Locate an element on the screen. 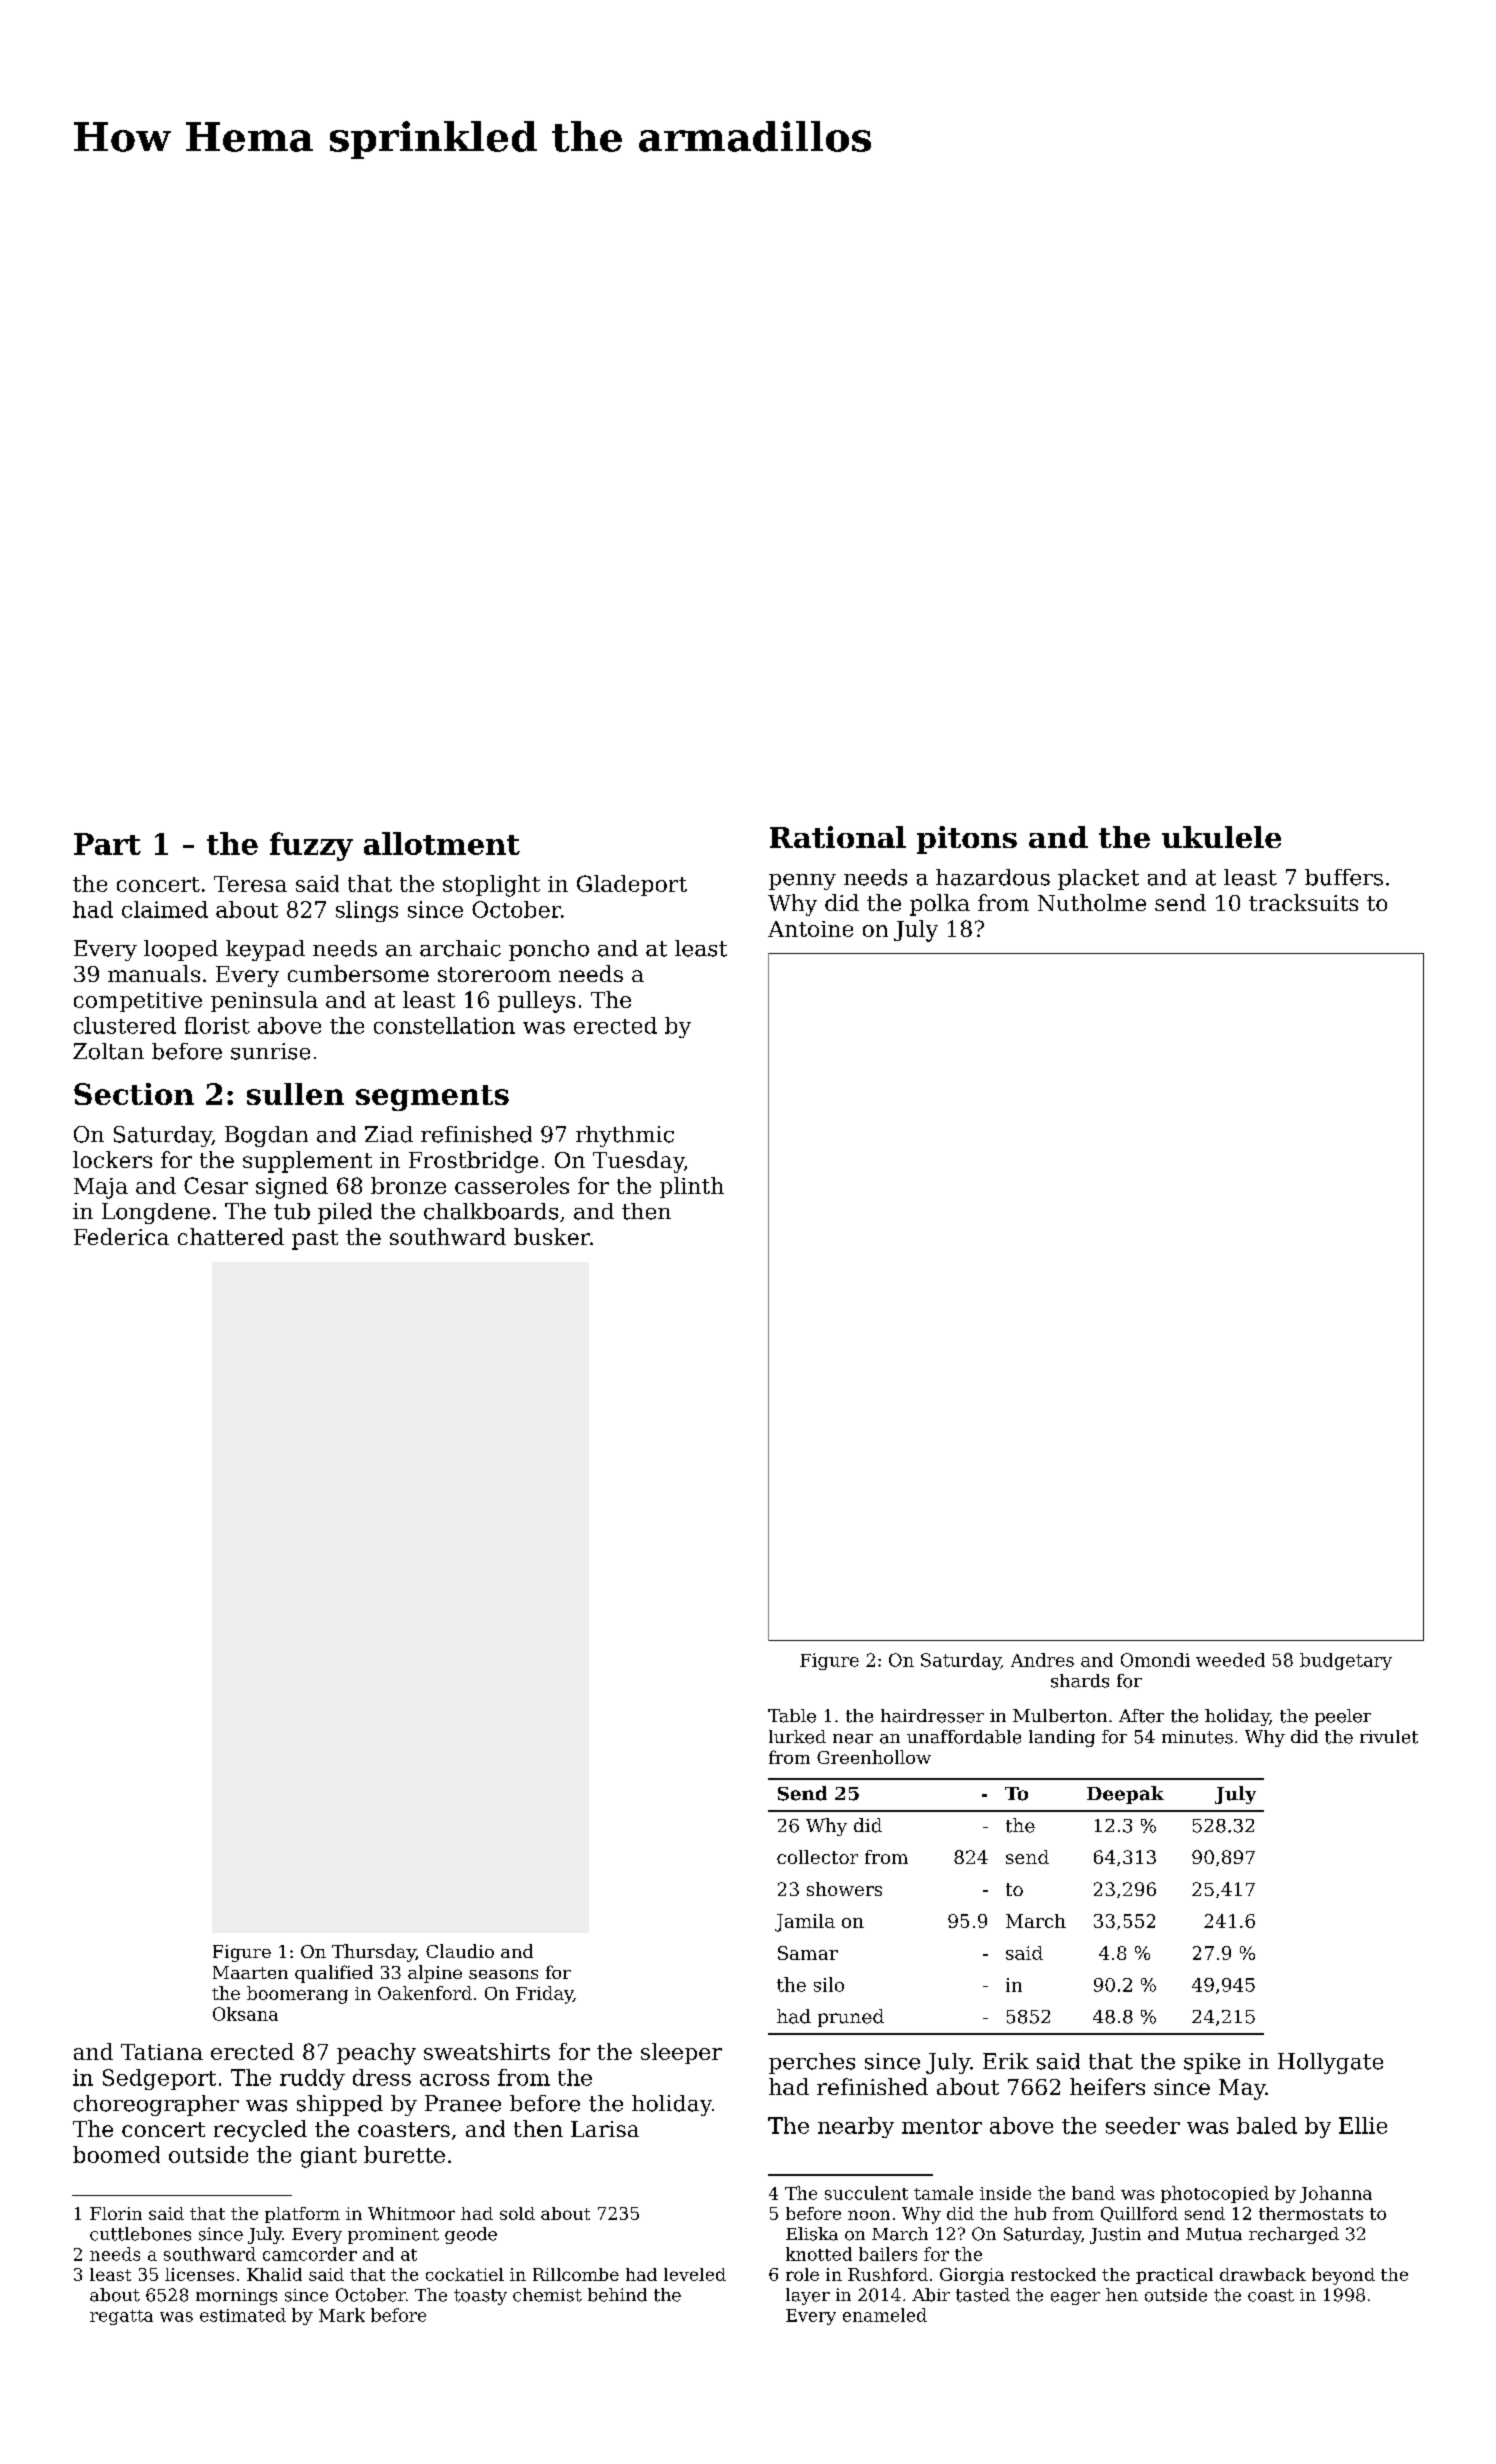 The height and width of the screenshot is (2464, 1496). budgetary is located at coordinates (1346, 1661).
